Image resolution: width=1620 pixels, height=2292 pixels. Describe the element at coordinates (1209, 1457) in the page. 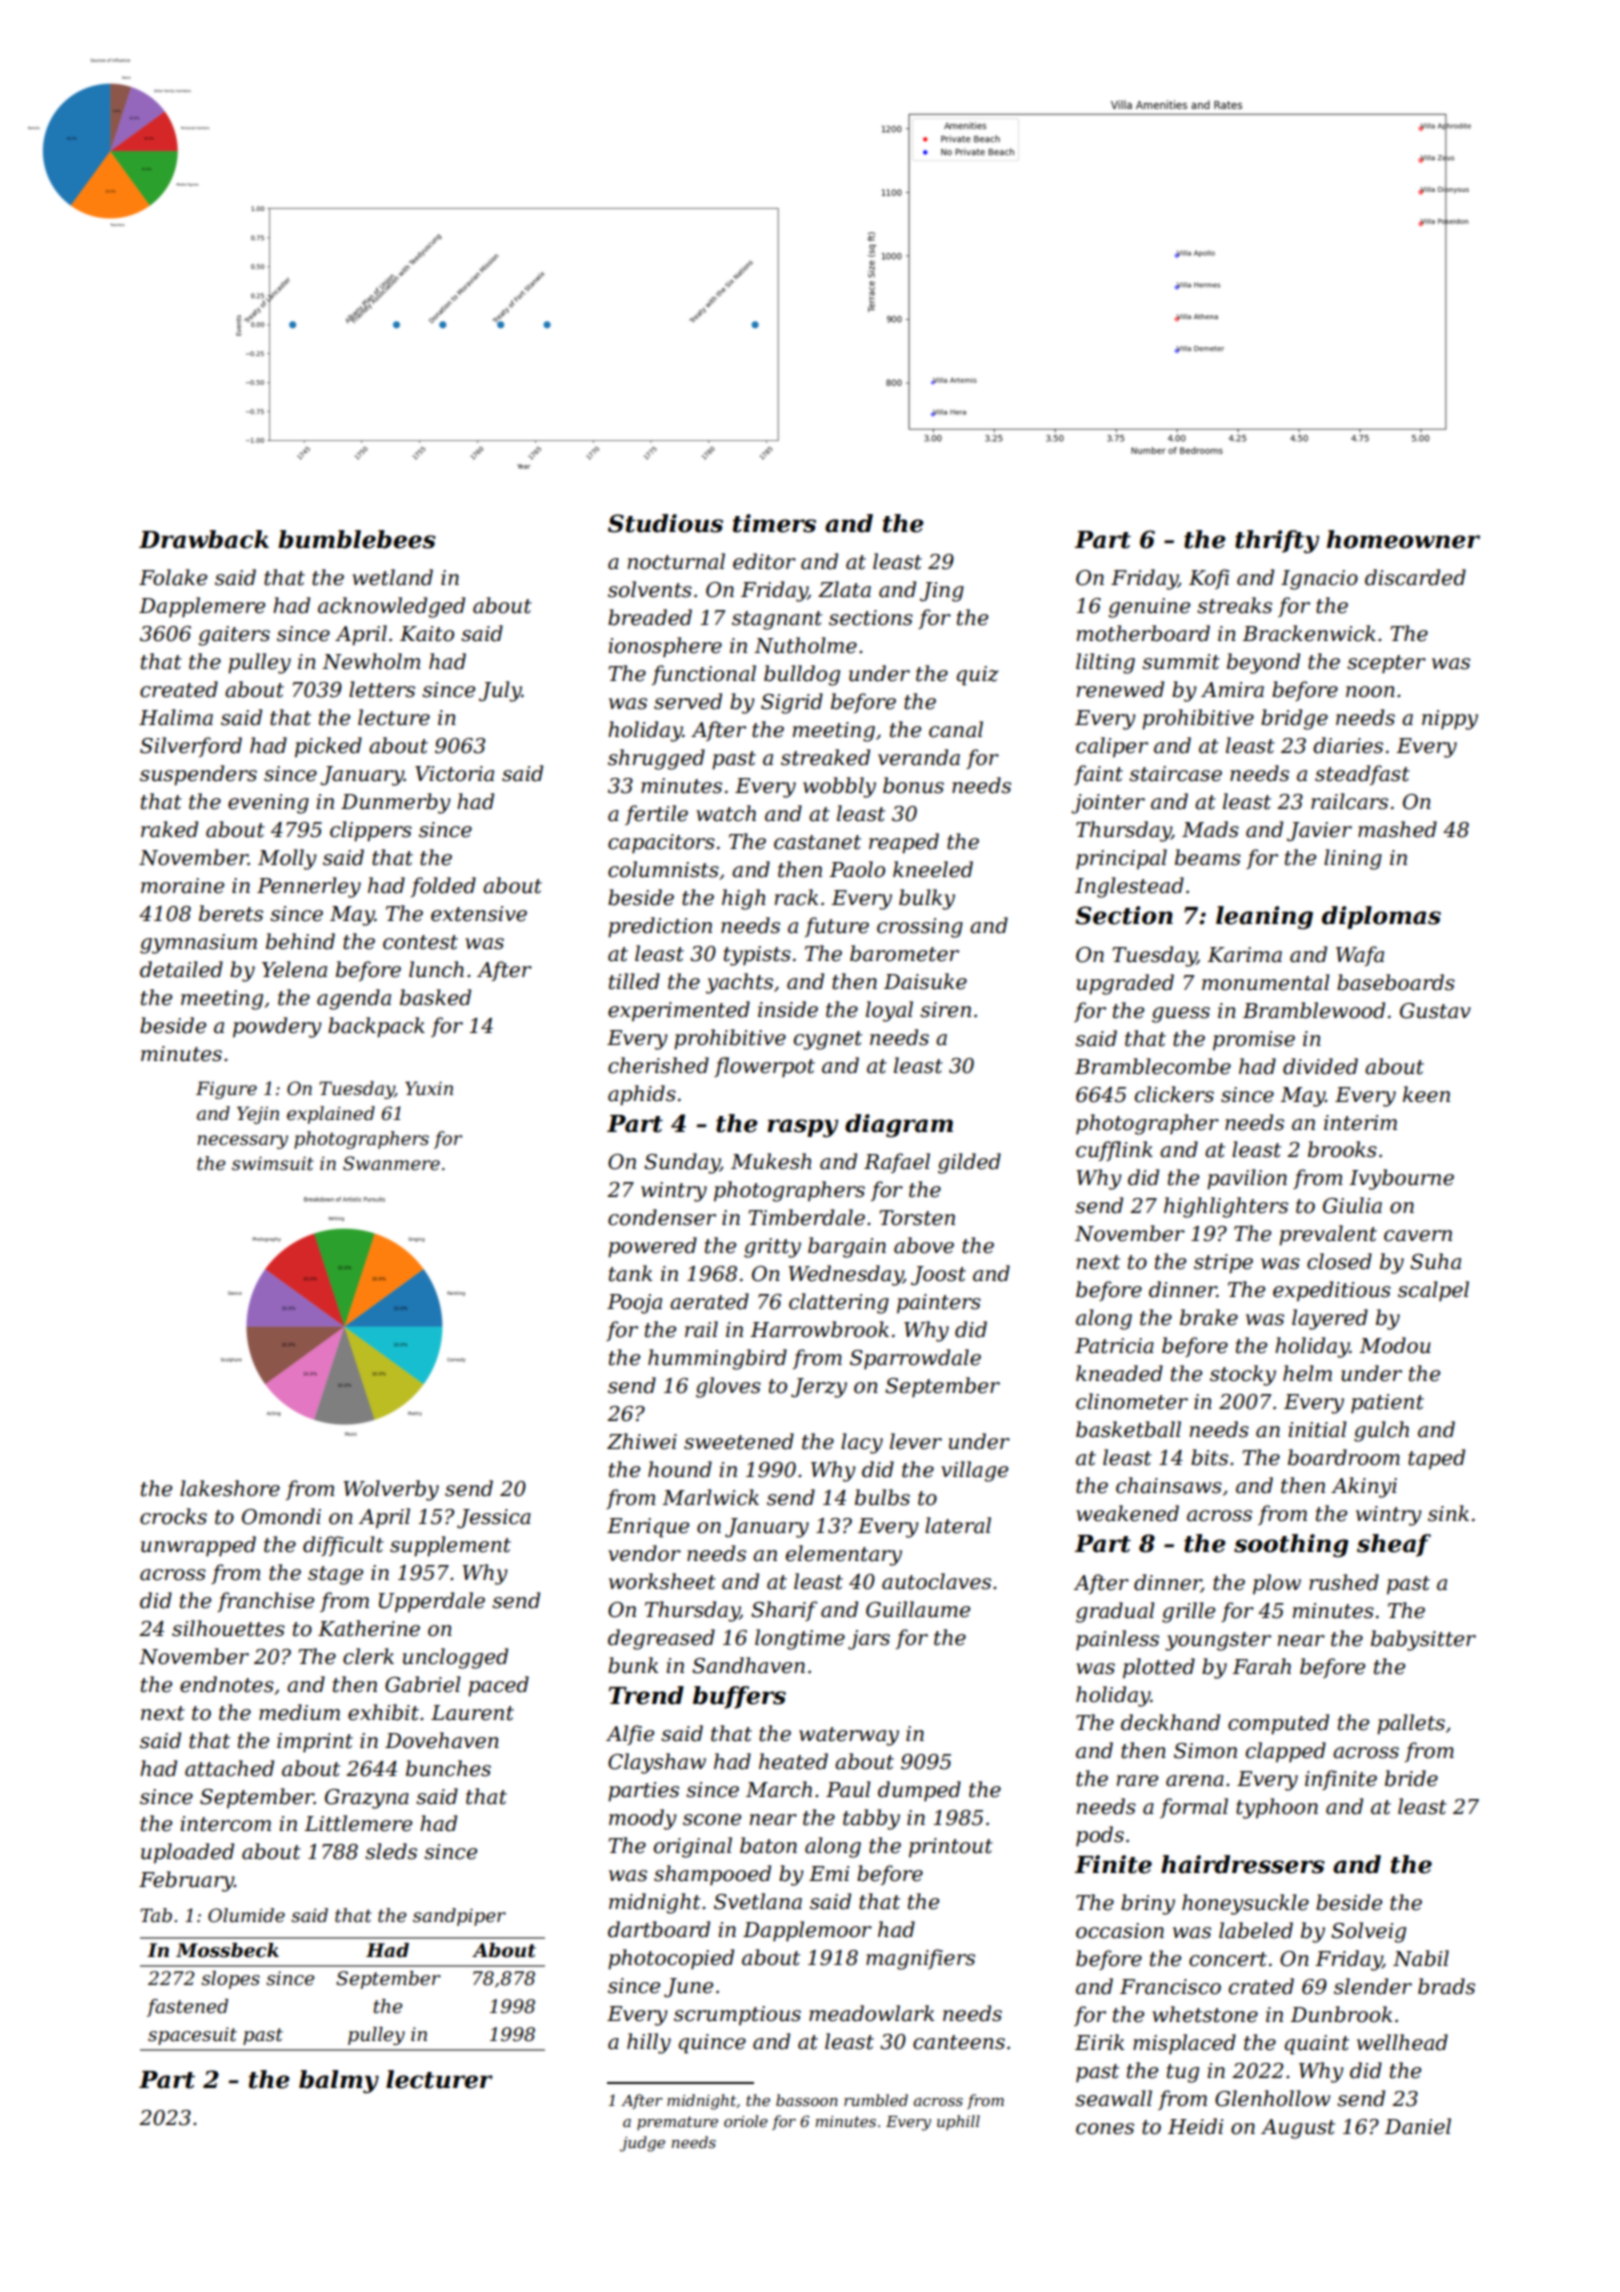

I see `bits` at that location.
